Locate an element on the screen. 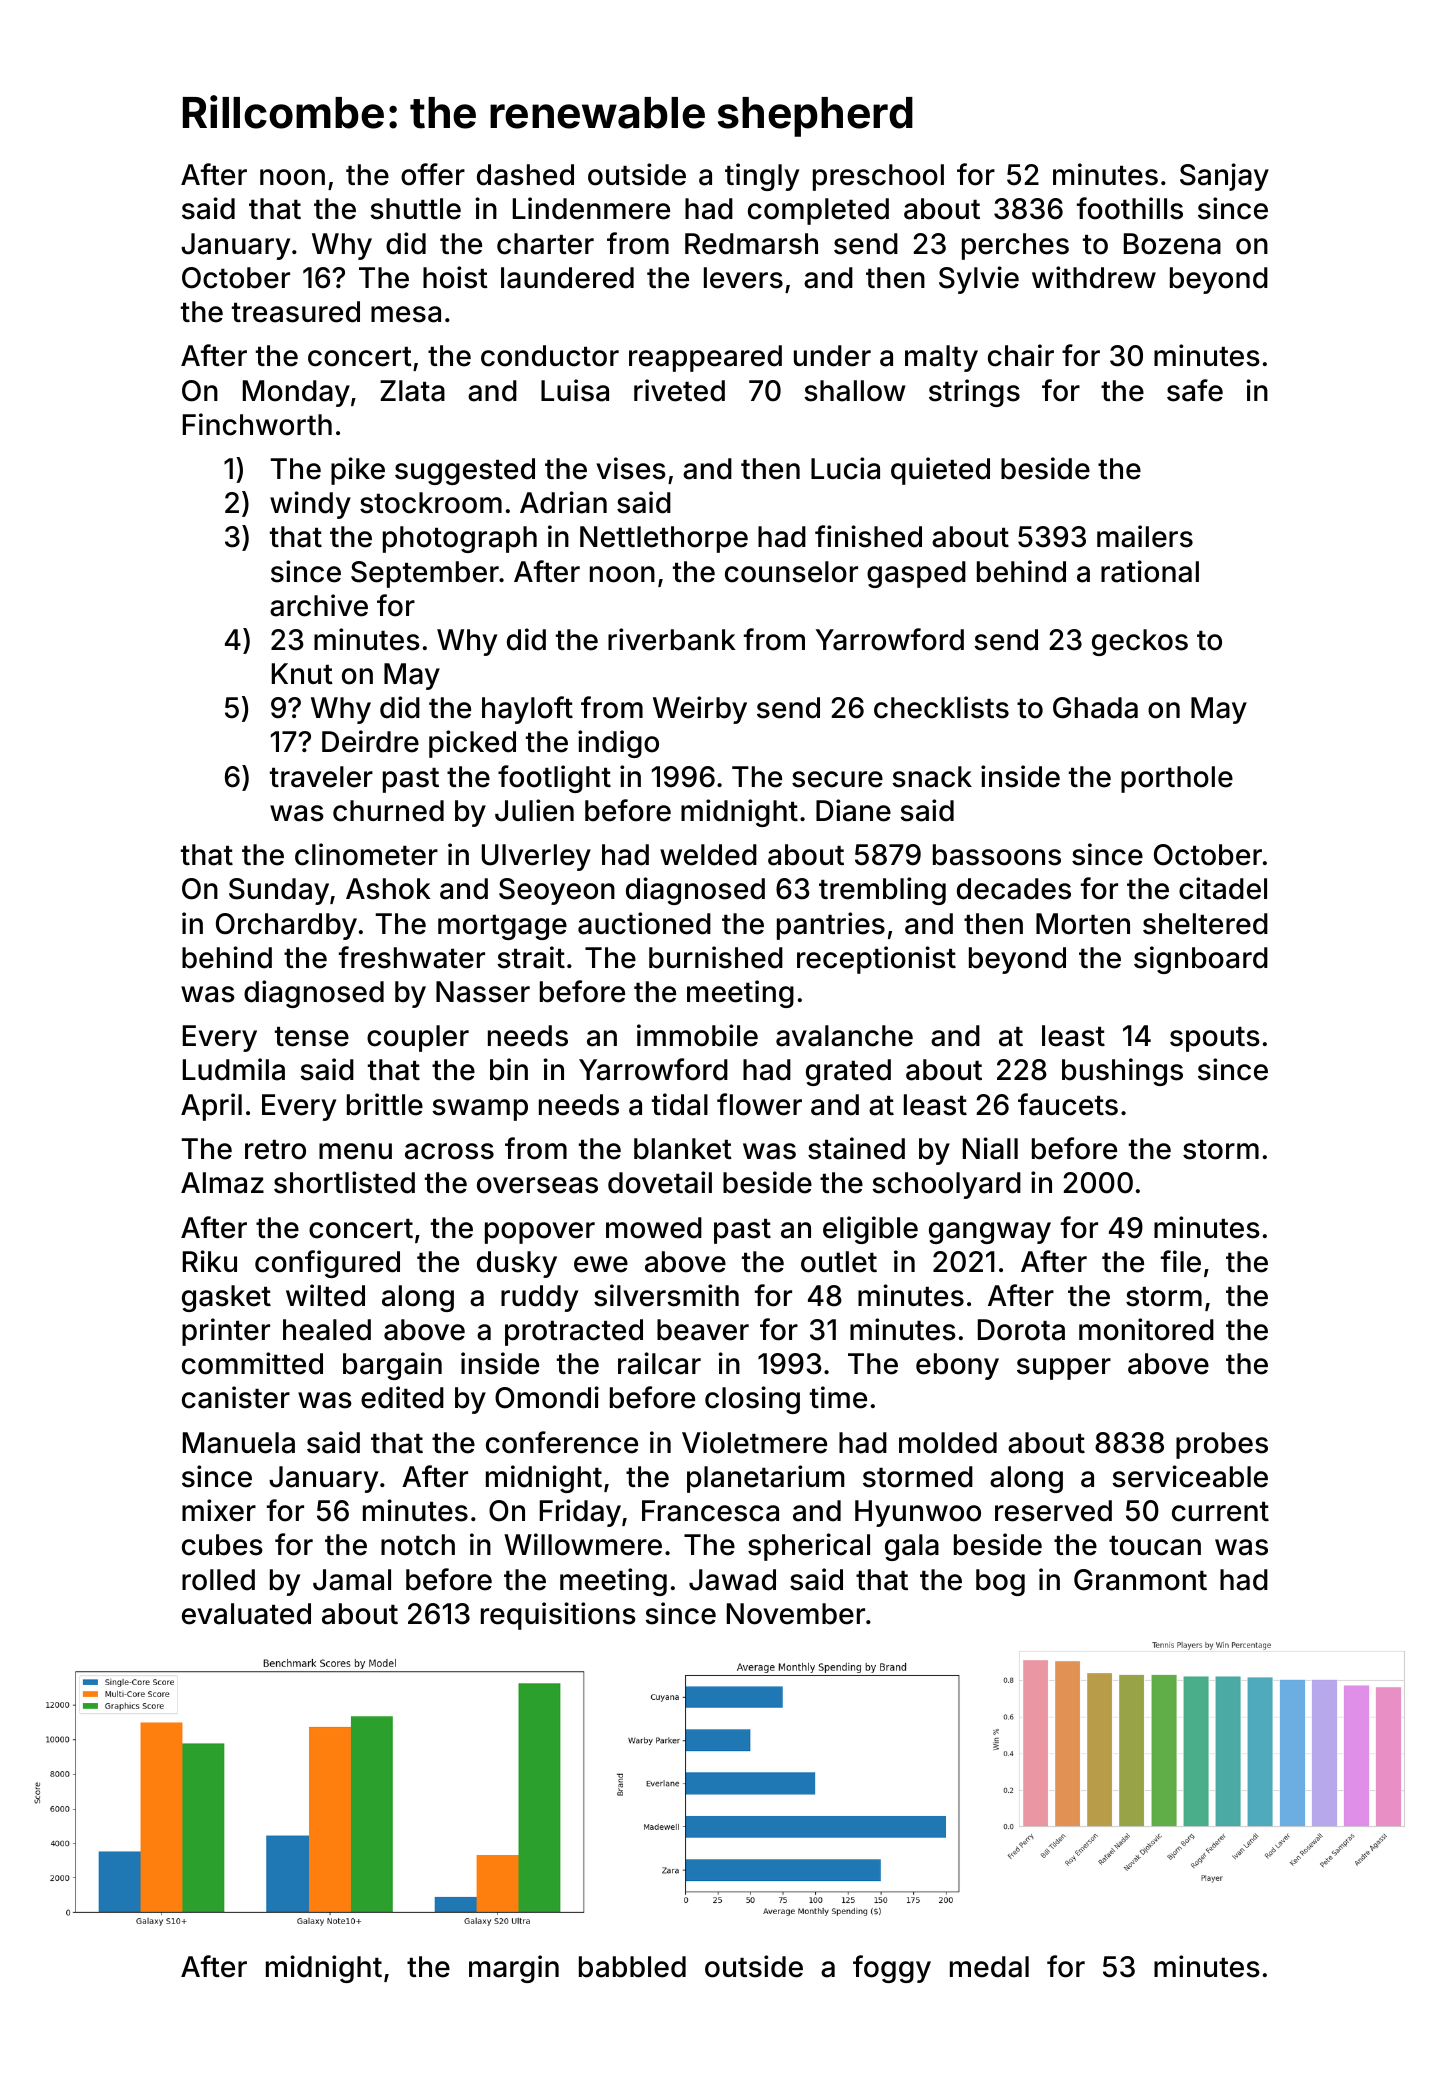  Manuela is located at coordinates (239, 1443).
